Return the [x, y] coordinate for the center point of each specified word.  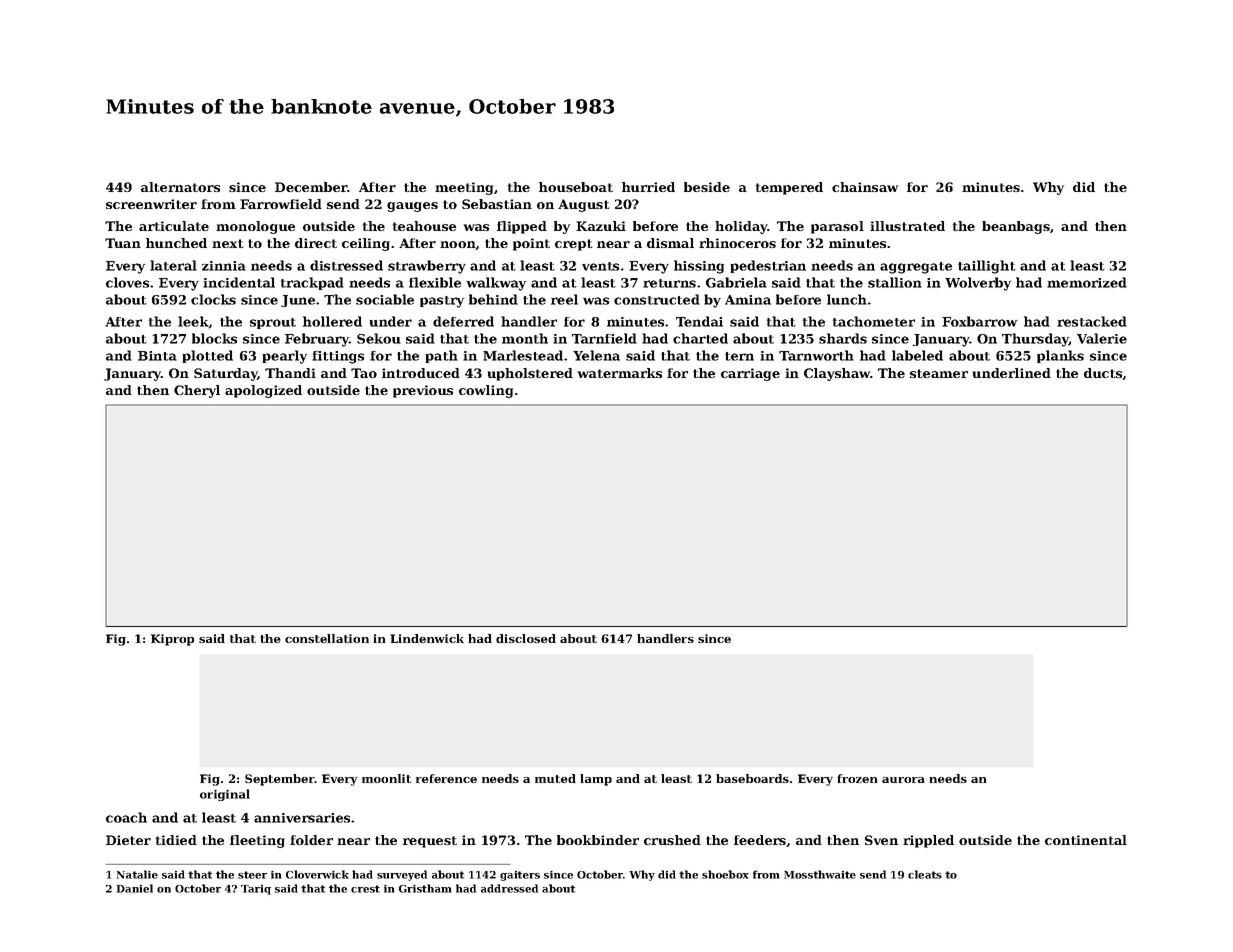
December [311, 187]
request [430, 842]
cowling [486, 391]
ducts [1103, 374]
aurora [903, 780]
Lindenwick [427, 638]
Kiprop [172, 640]
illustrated [907, 226]
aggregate [916, 268]
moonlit [387, 778]
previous [423, 391]
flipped [522, 227]
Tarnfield [604, 338]
